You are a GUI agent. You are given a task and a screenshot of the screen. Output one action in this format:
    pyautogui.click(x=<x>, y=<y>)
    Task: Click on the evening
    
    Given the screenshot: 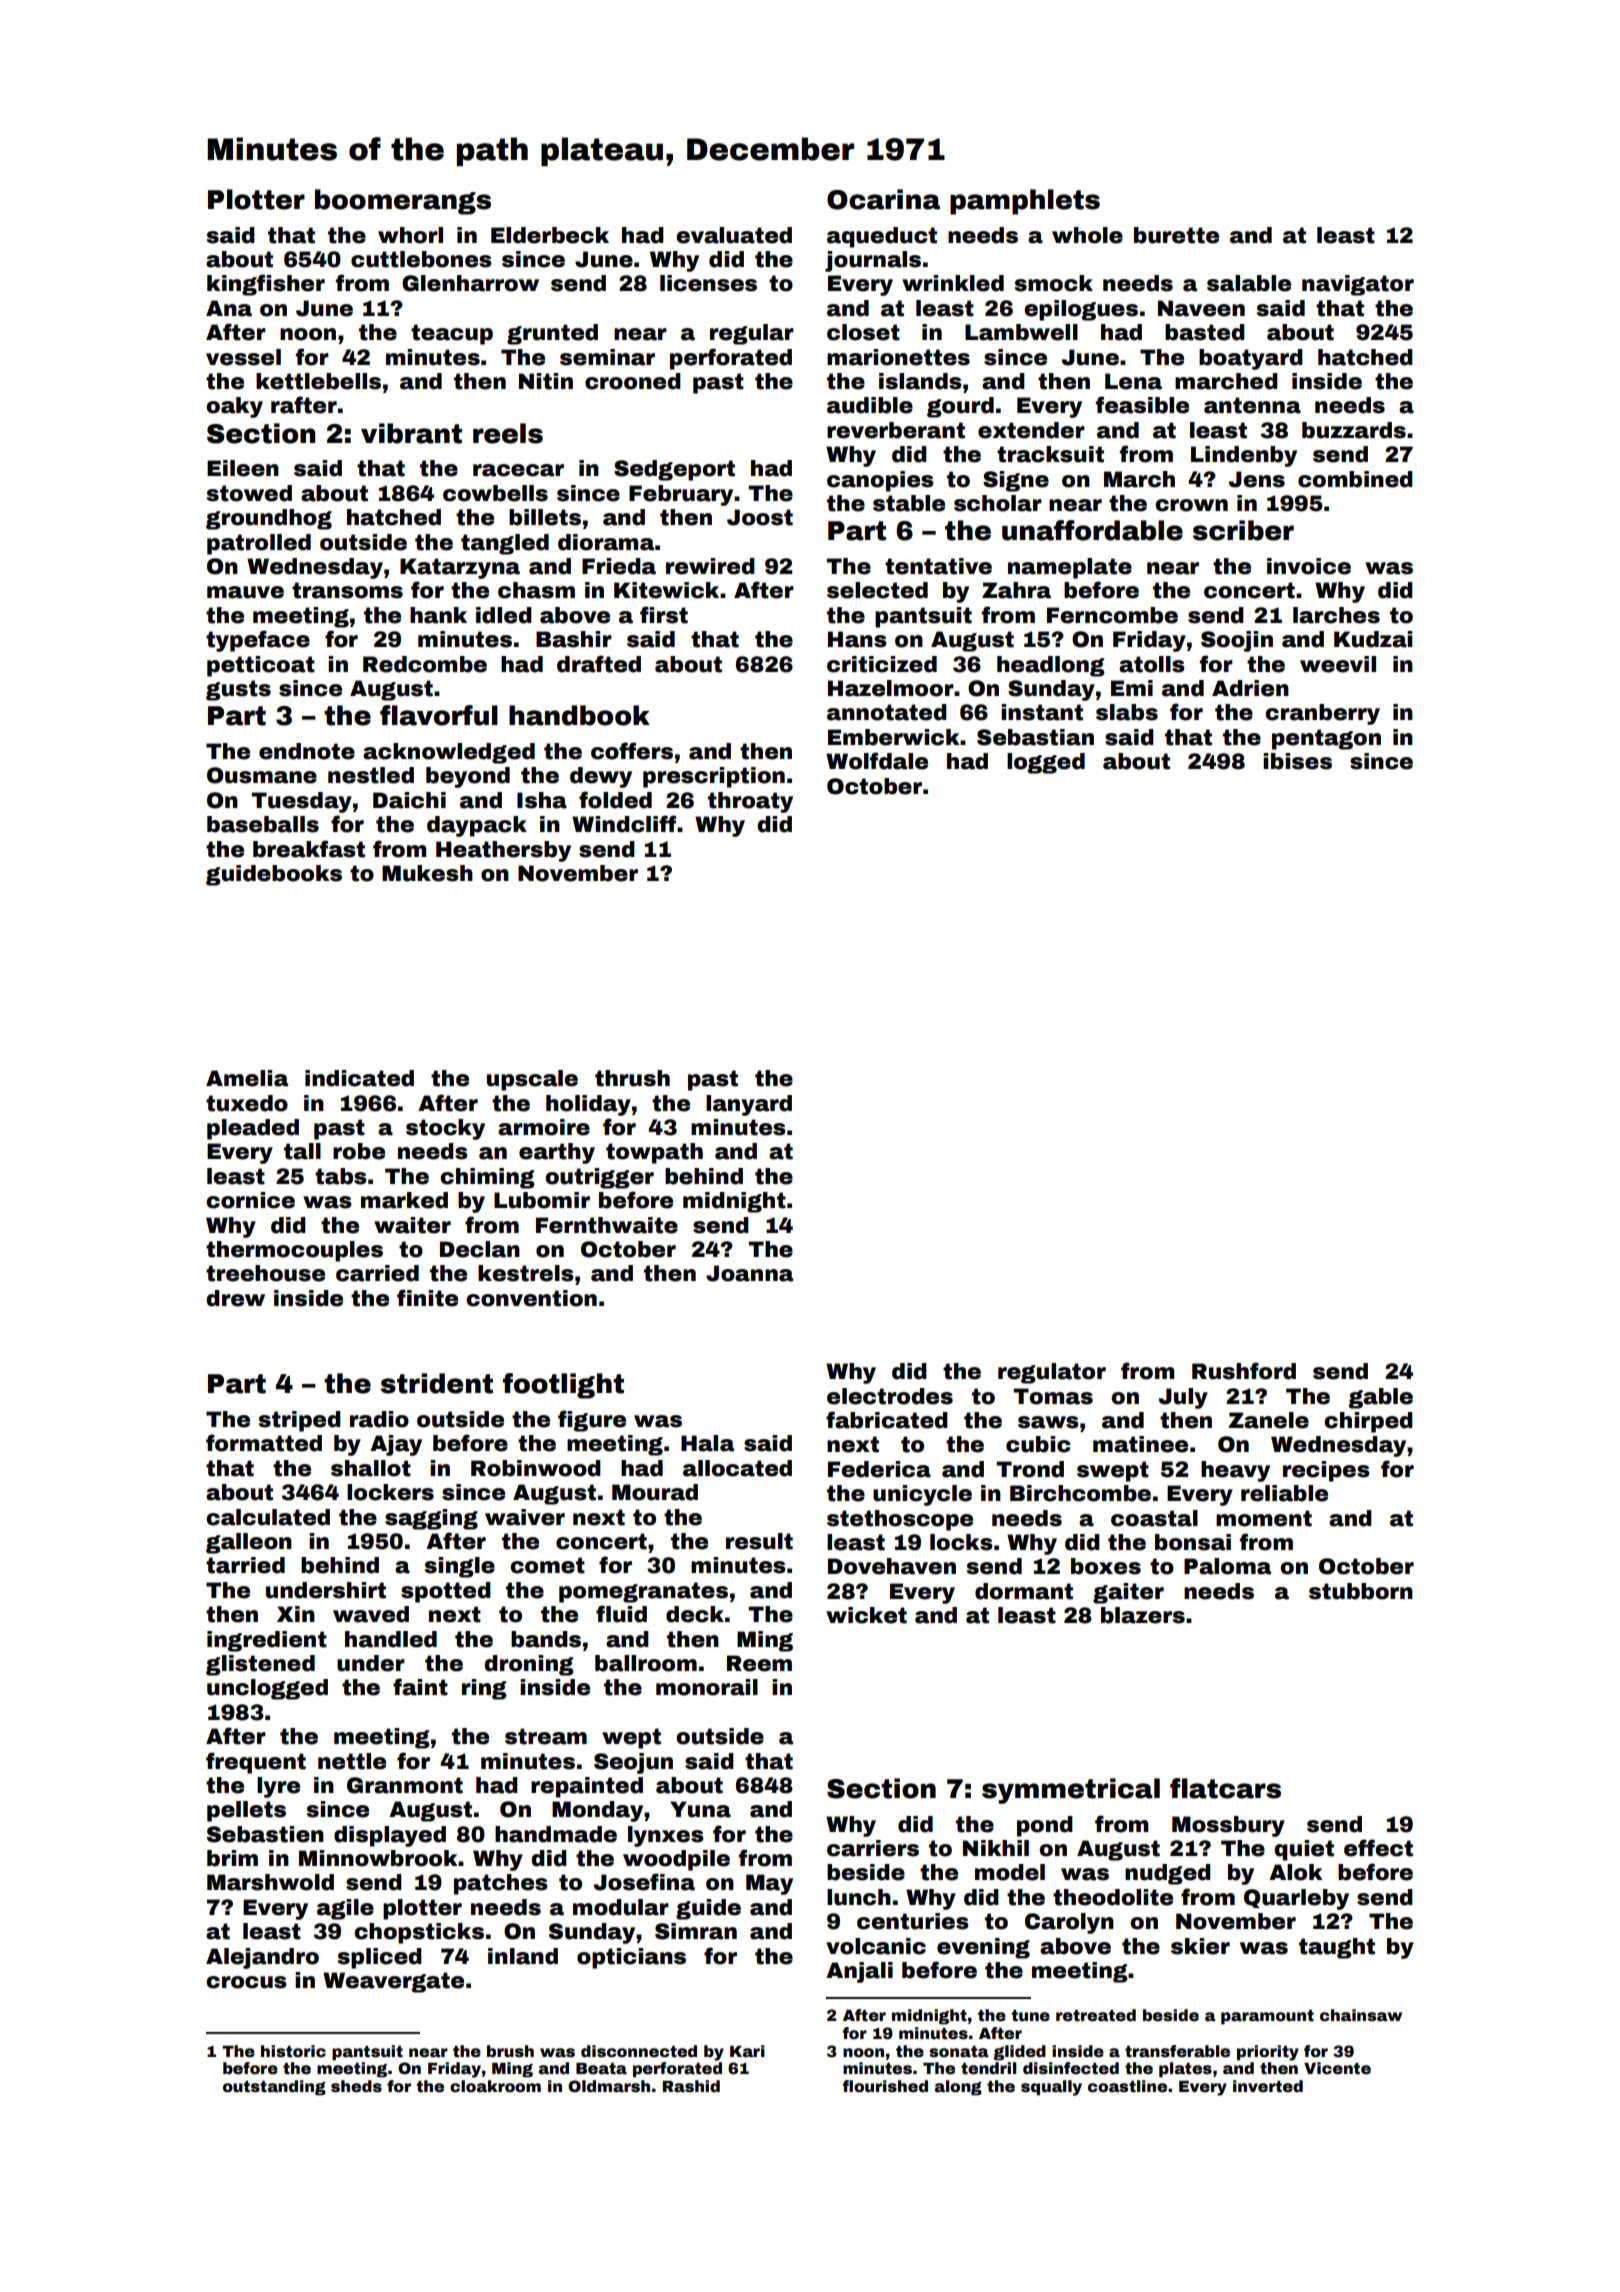 What is the action you would take?
    pyautogui.click(x=983, y=1948)
